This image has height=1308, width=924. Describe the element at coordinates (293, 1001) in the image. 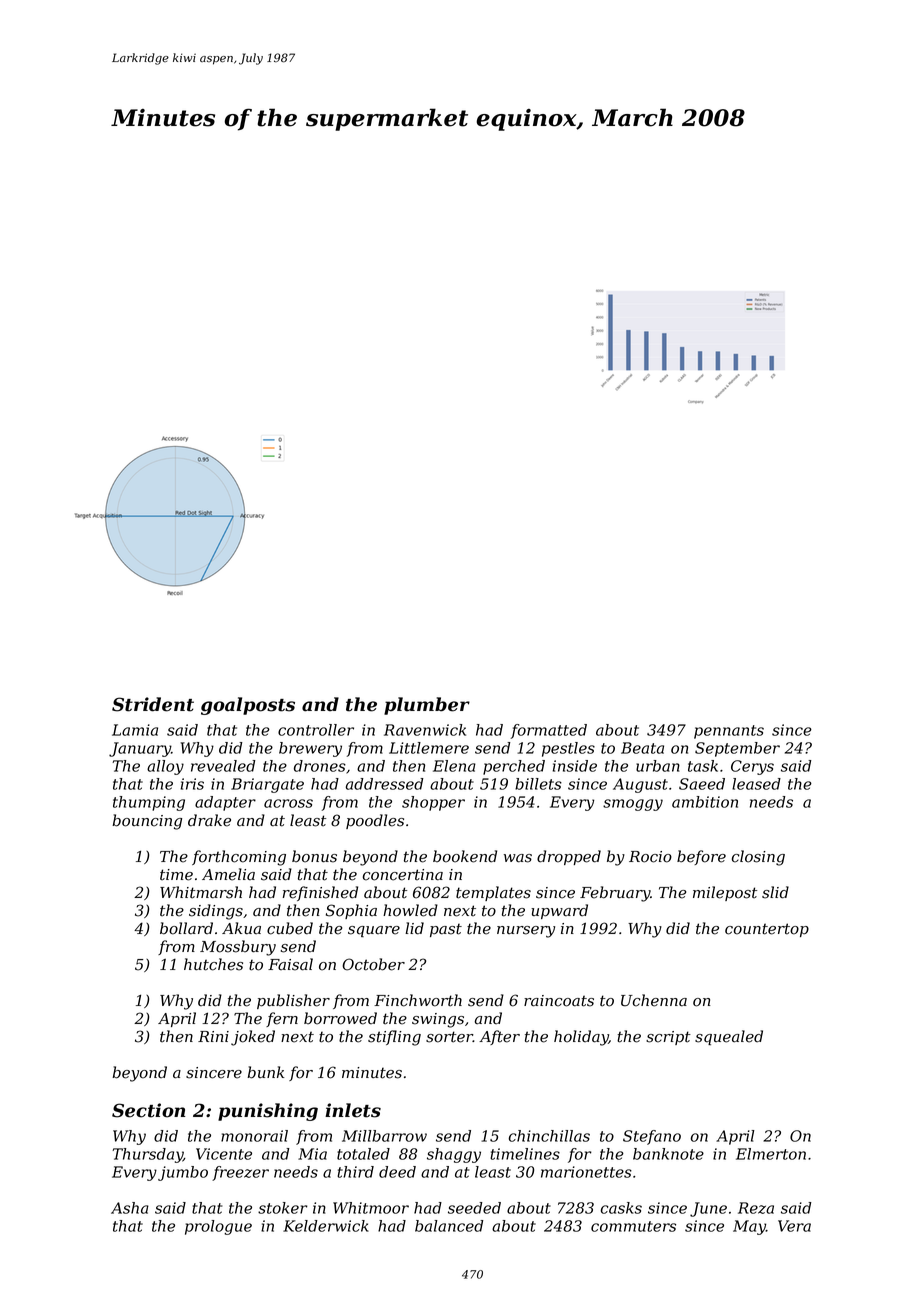

I see `publisher` at that location.
